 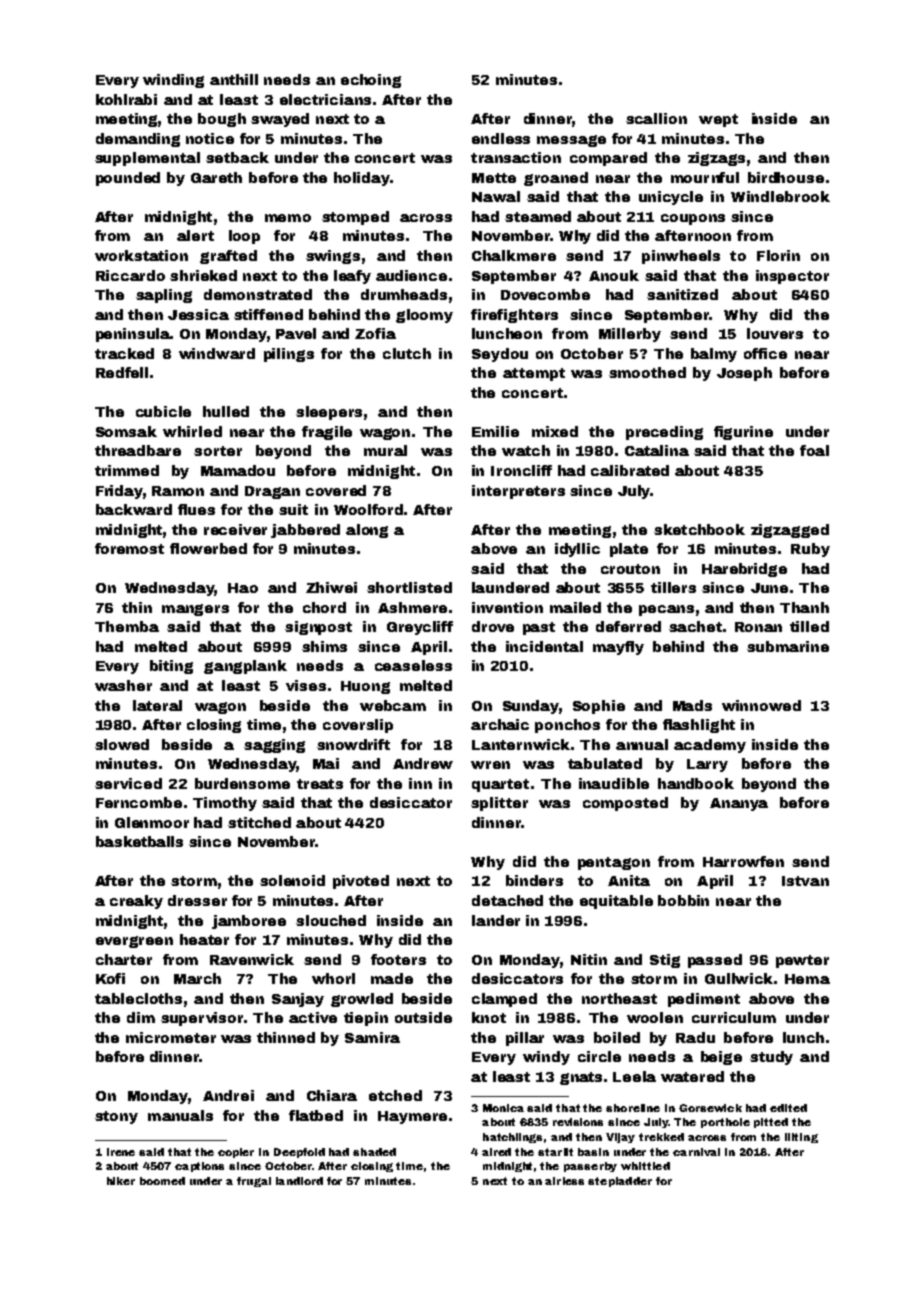 I want to click on lander, so click(x=496, y=920).
